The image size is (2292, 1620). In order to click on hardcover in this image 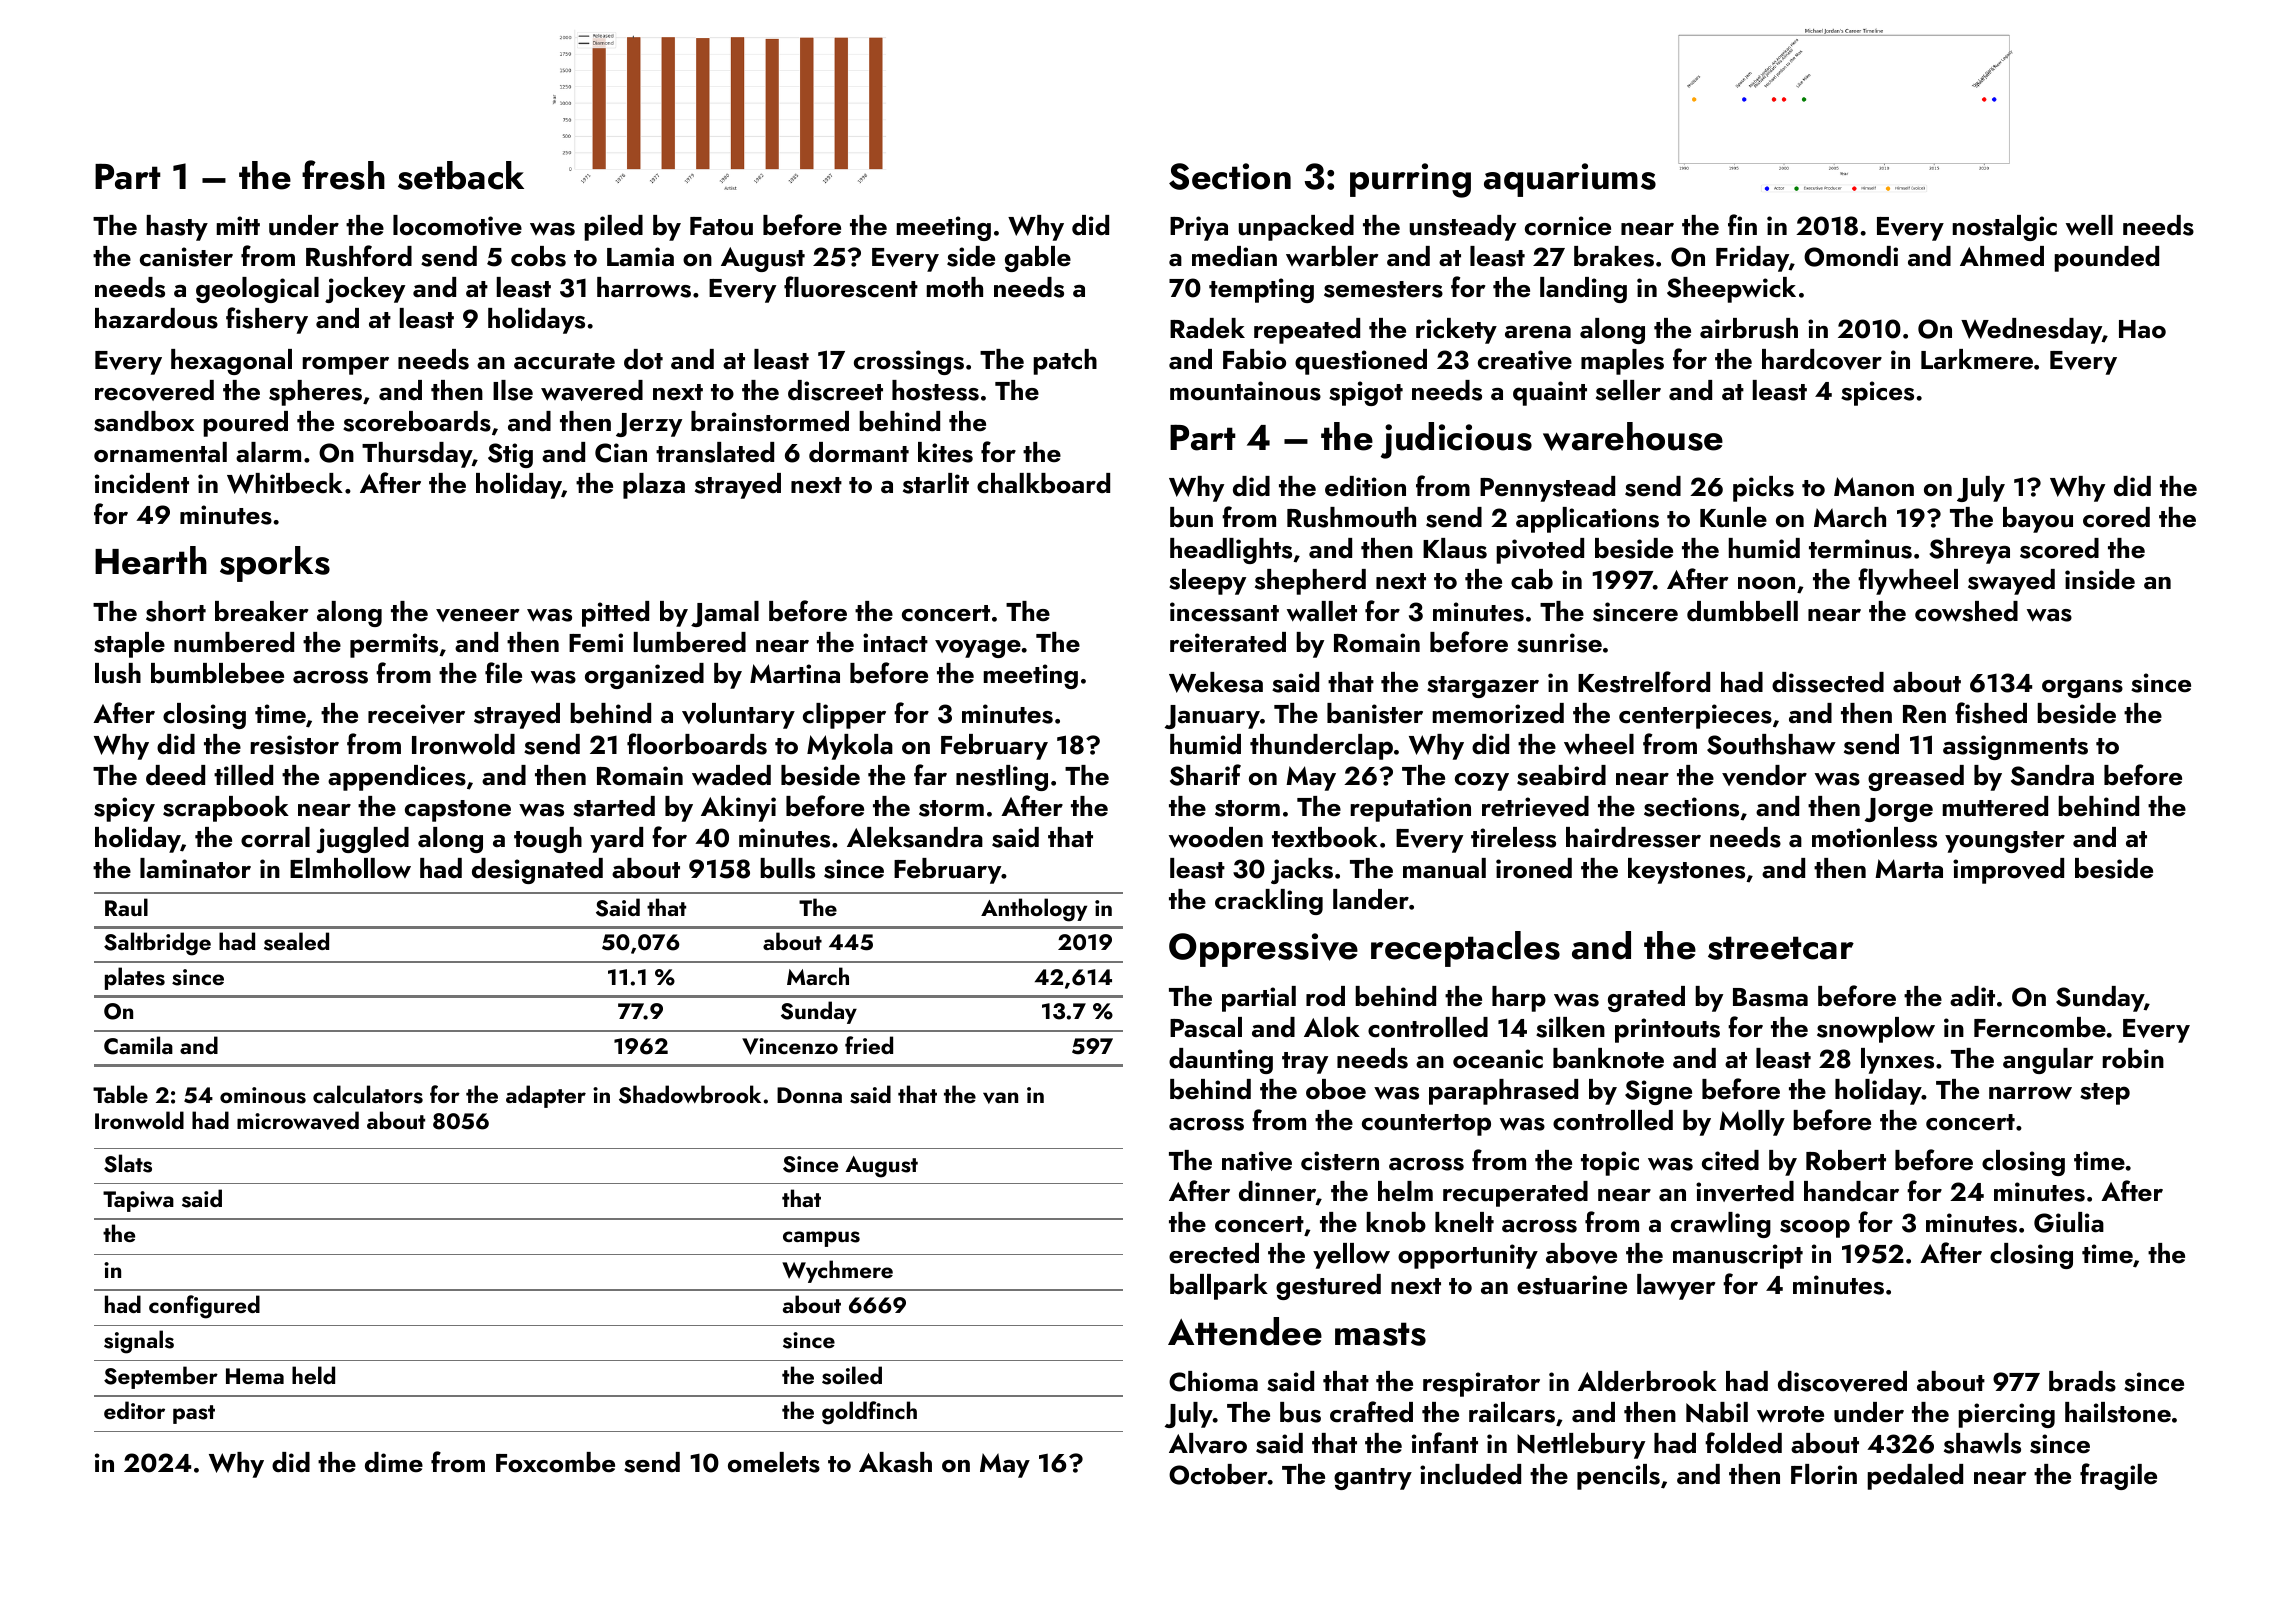, I will do `click(1822, 359)`.
